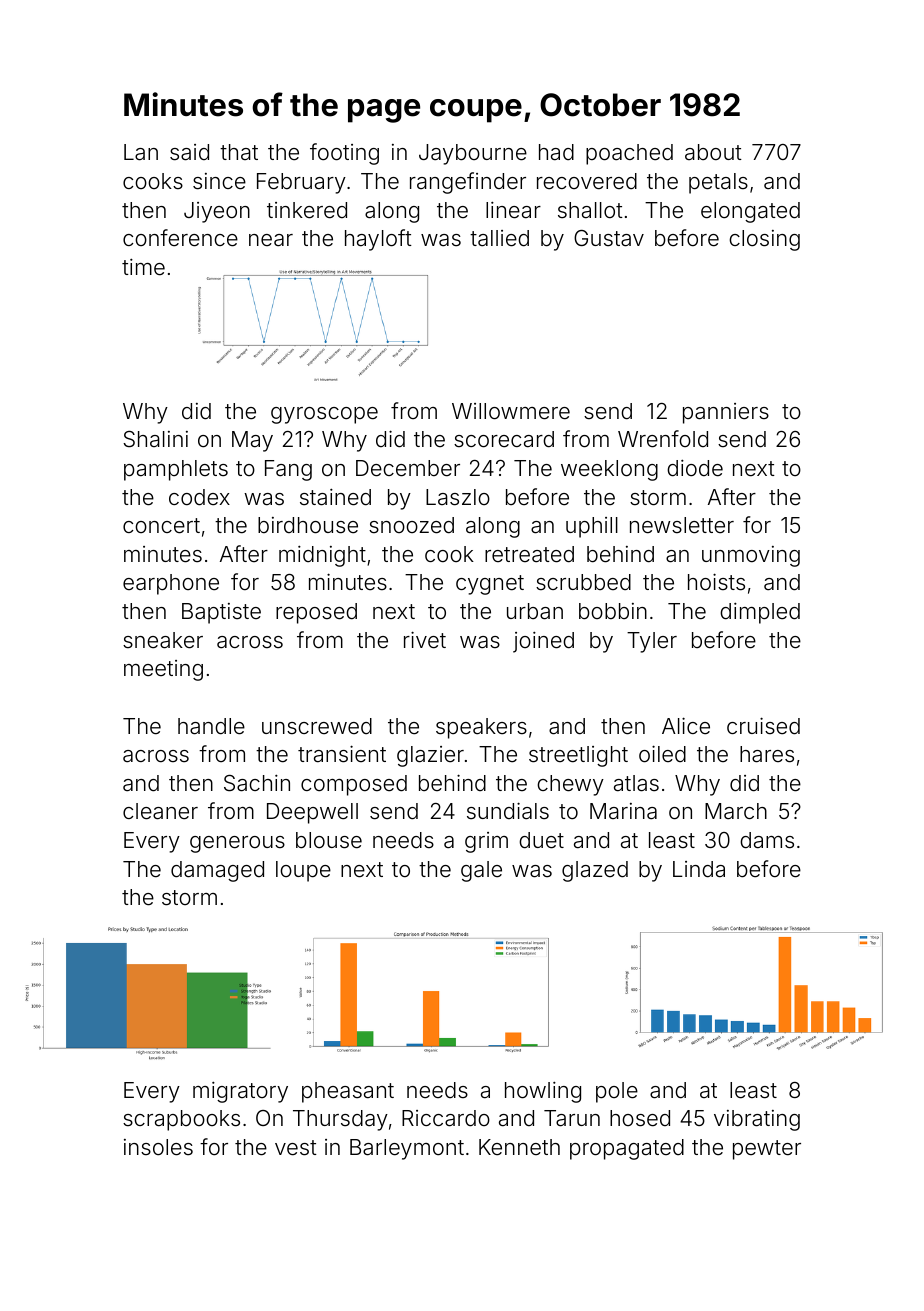 This screenshot has width=924, height=1311. Describe the element at coordinates (296, 1148) in the screenshot. I see `vest` at that location.
